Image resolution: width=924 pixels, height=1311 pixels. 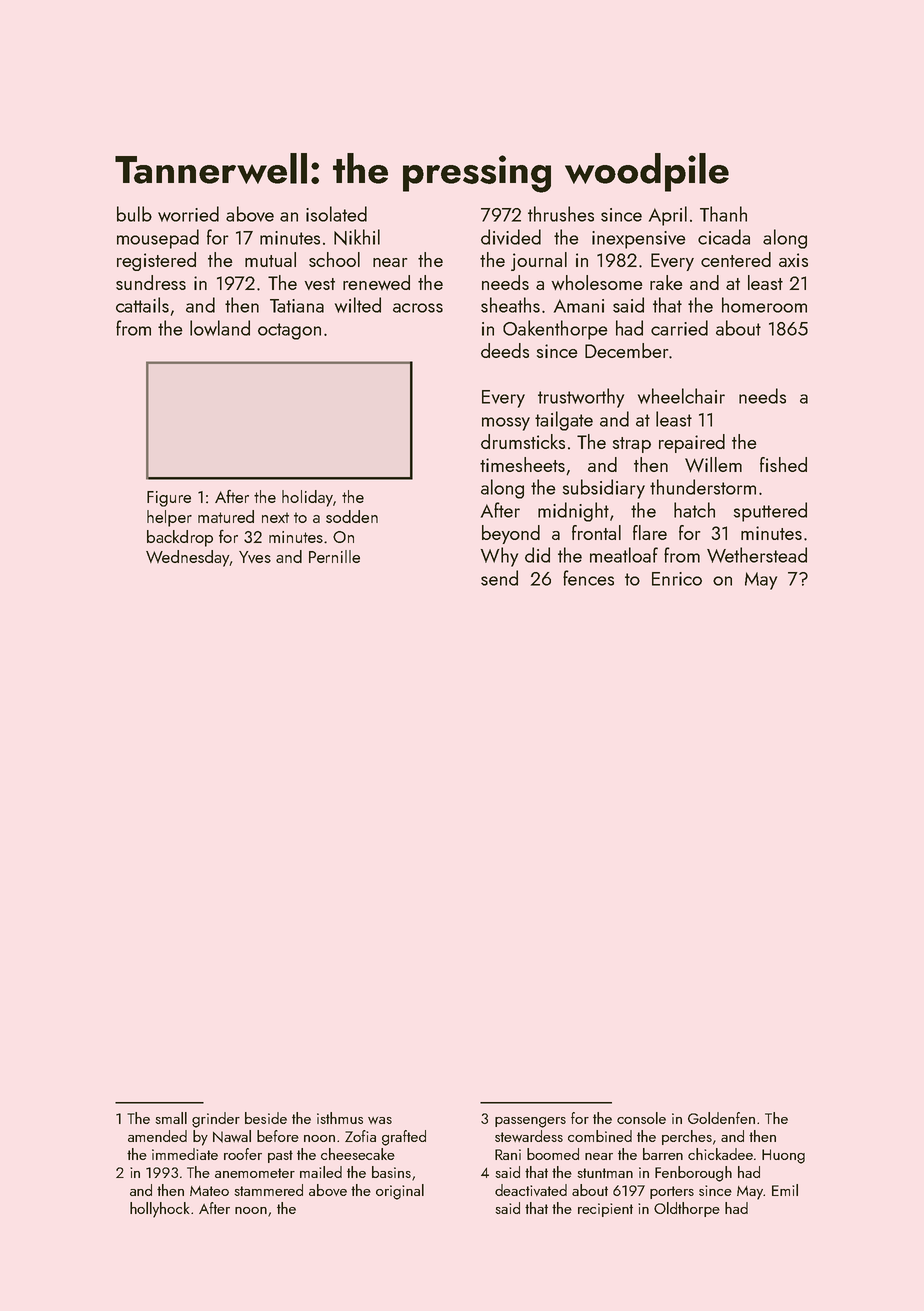 What do you see at coordinates (506, 424) in the document?
I see `mossy` at bounding box center [506, 424].
